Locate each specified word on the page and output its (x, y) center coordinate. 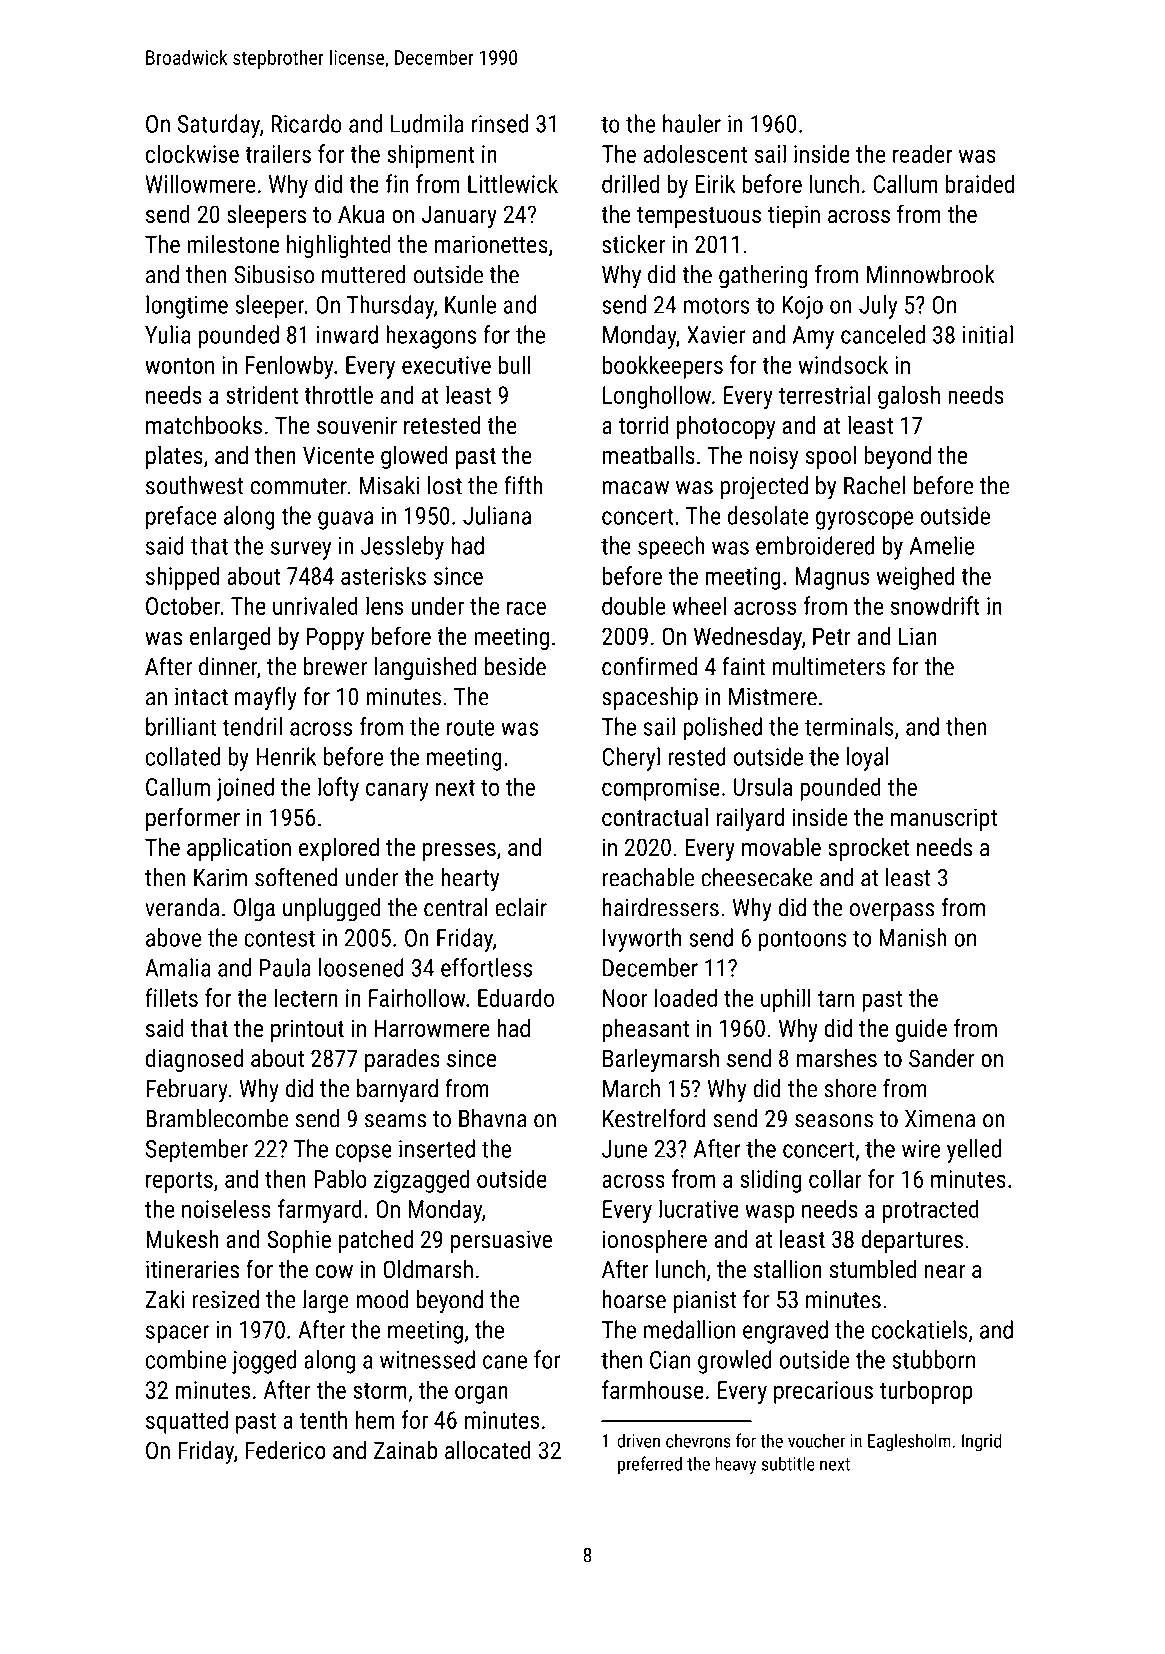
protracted (931, 1211)
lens (384, 605)
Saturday (219, 126)
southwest (195, 485)
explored (339, 849)
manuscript (944, 819)
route (470, 727)
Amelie (942, 545)
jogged (264, 1362)
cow (334, 1271)
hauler (692, 123)
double (633, 605)
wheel (699, 605)
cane (505, 1362)
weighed (915, 578)
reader (922, 153)
